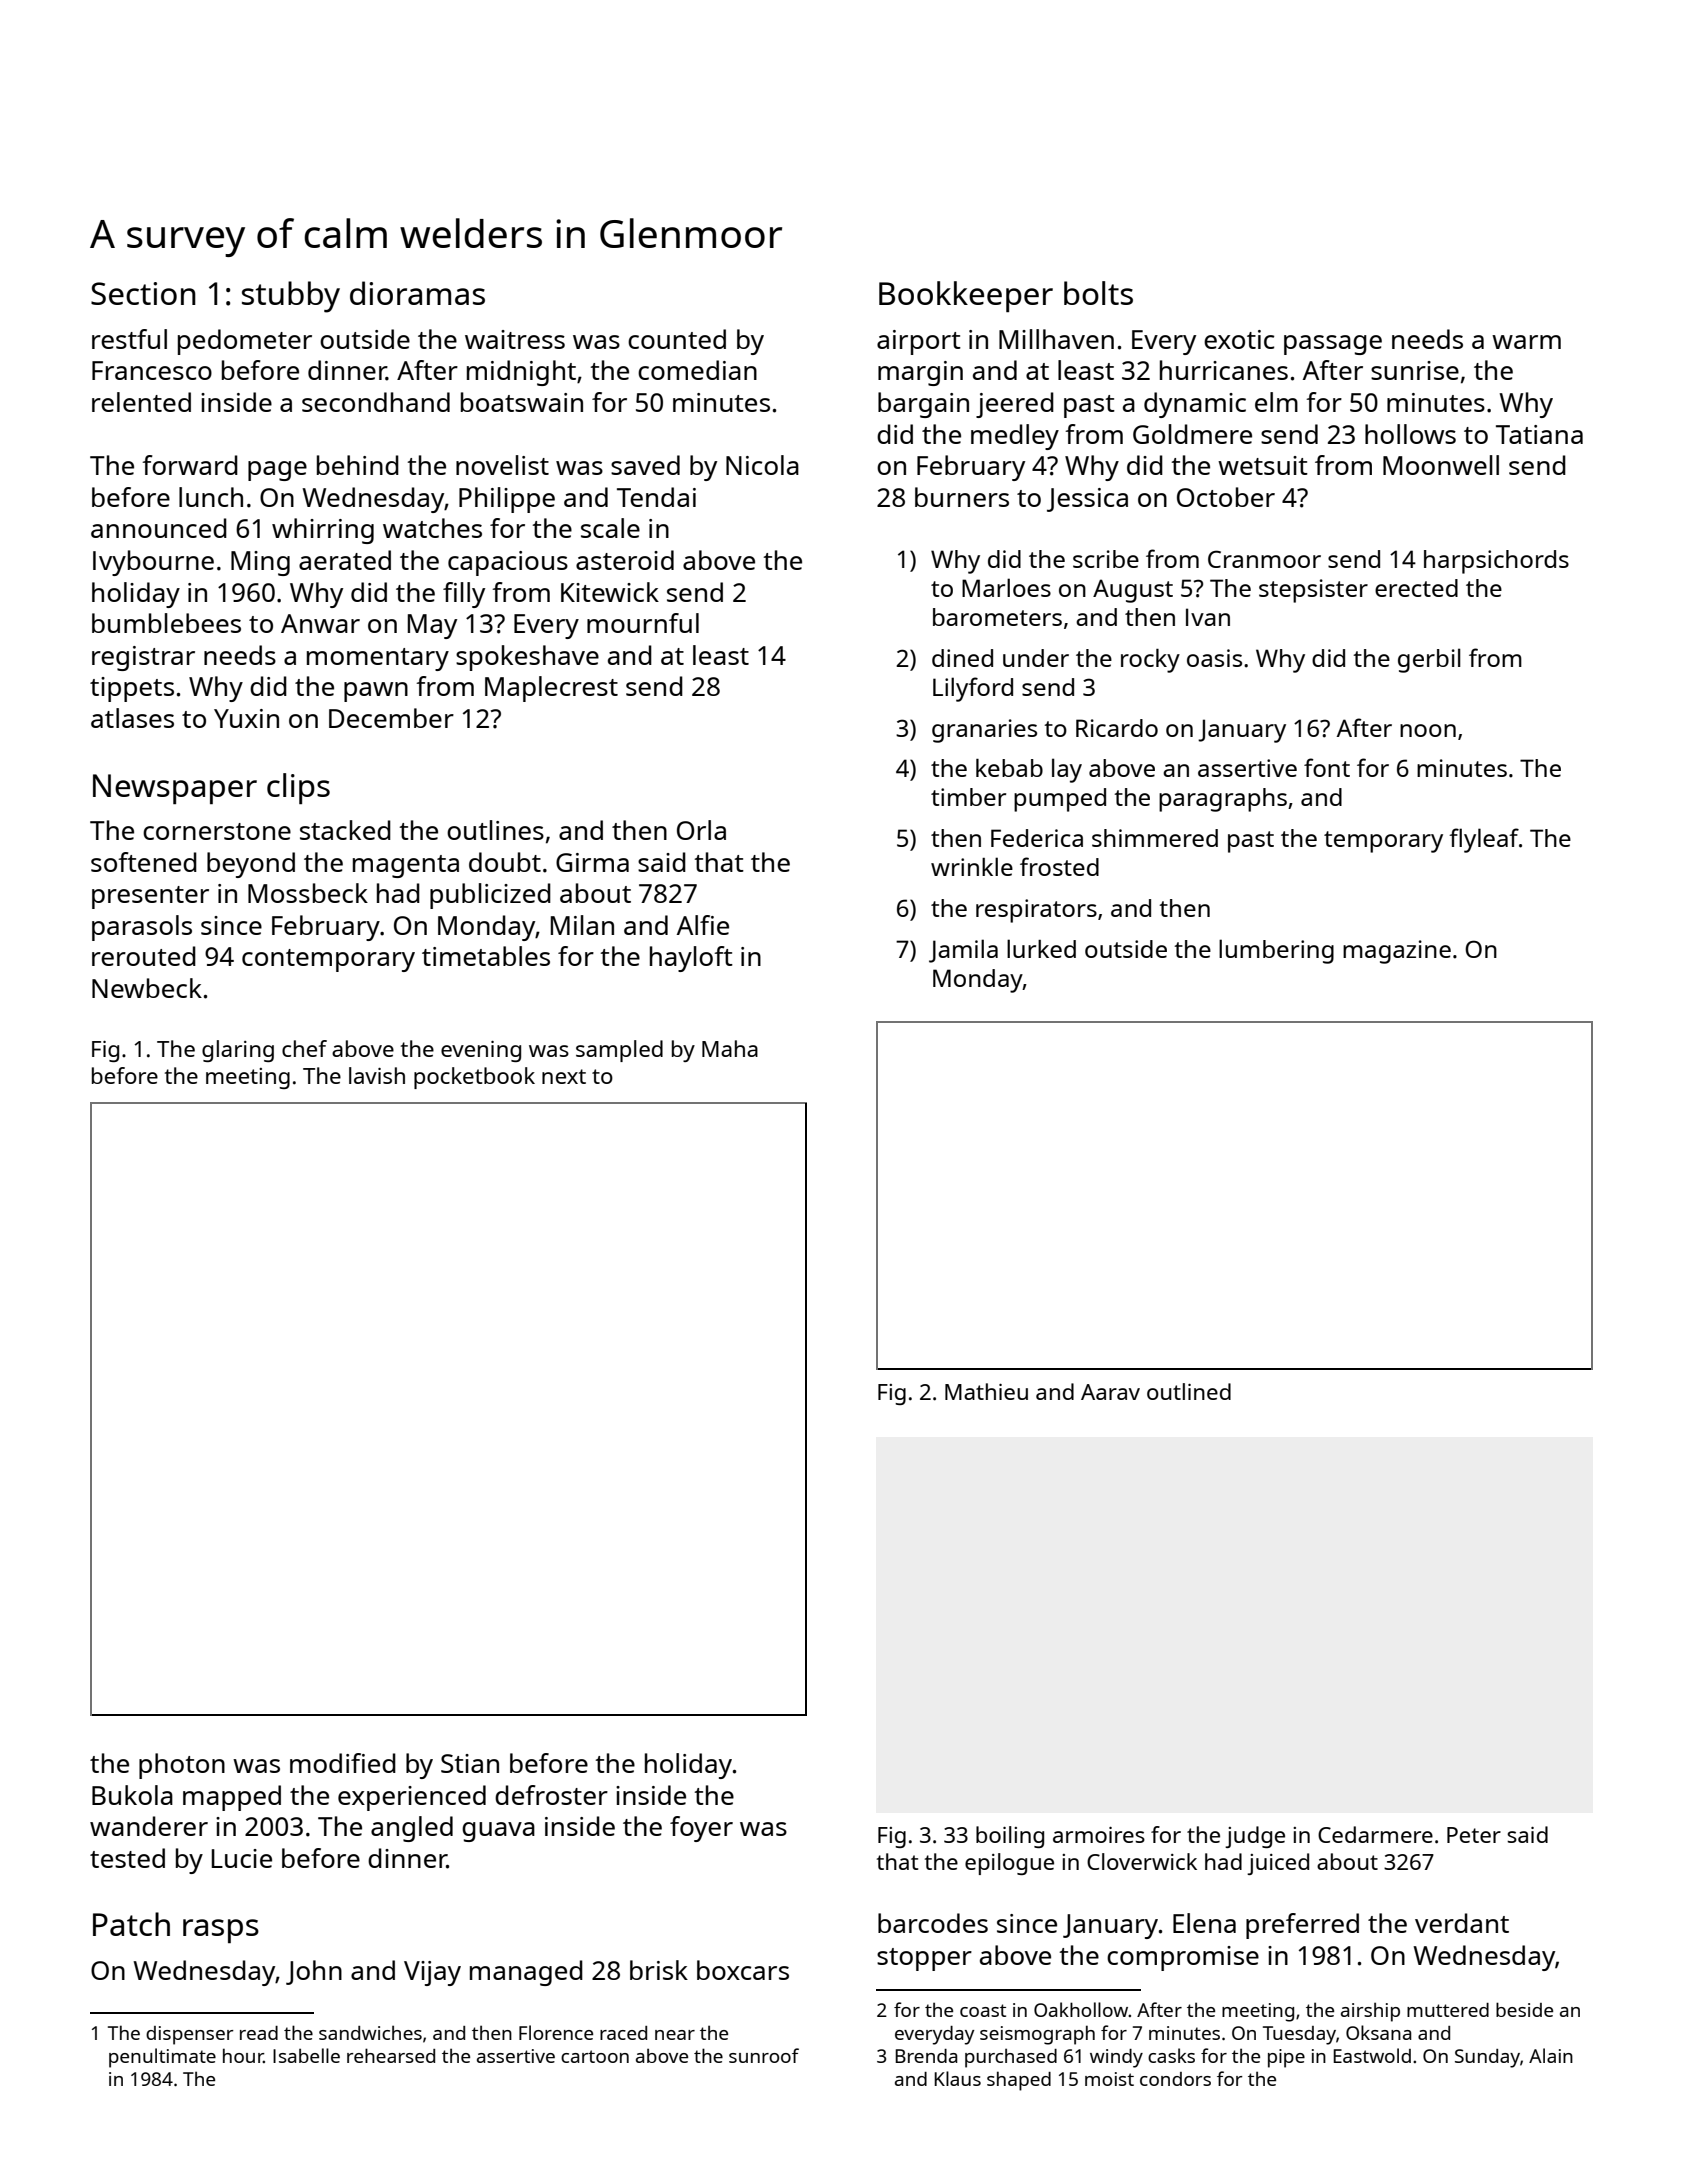 Image resolution: width=1683 pixels, height=2178 pixels. Describe the element at coordinates (1189, 1391) in the image. I see `outlined` at that location.
